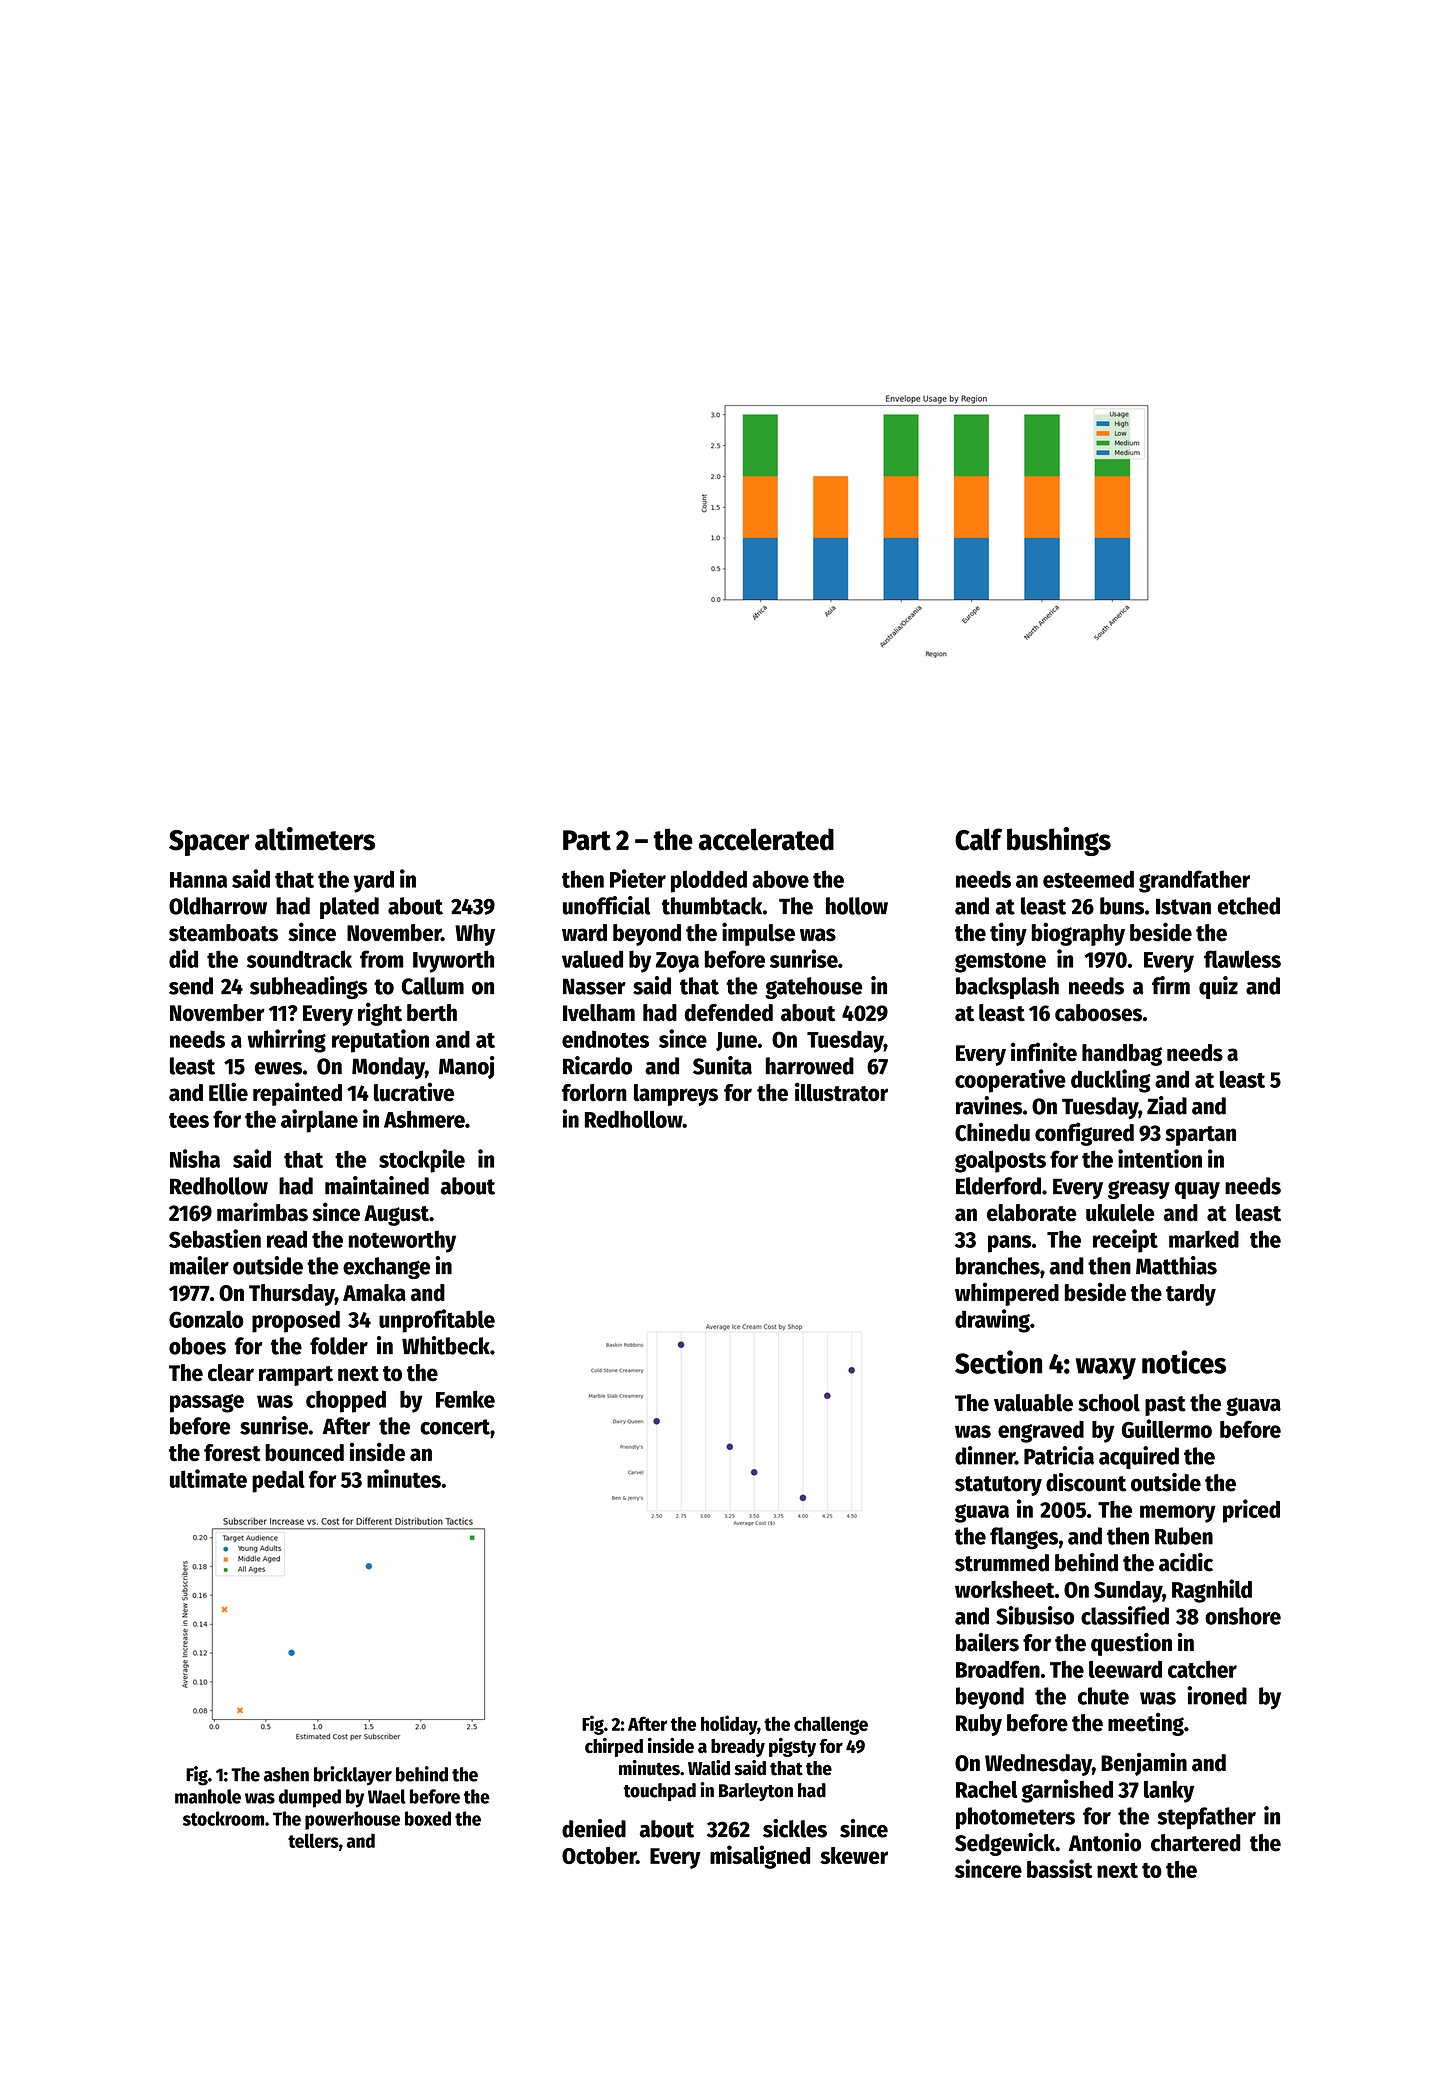  I want to click on tiny, so click(1008, 934).
